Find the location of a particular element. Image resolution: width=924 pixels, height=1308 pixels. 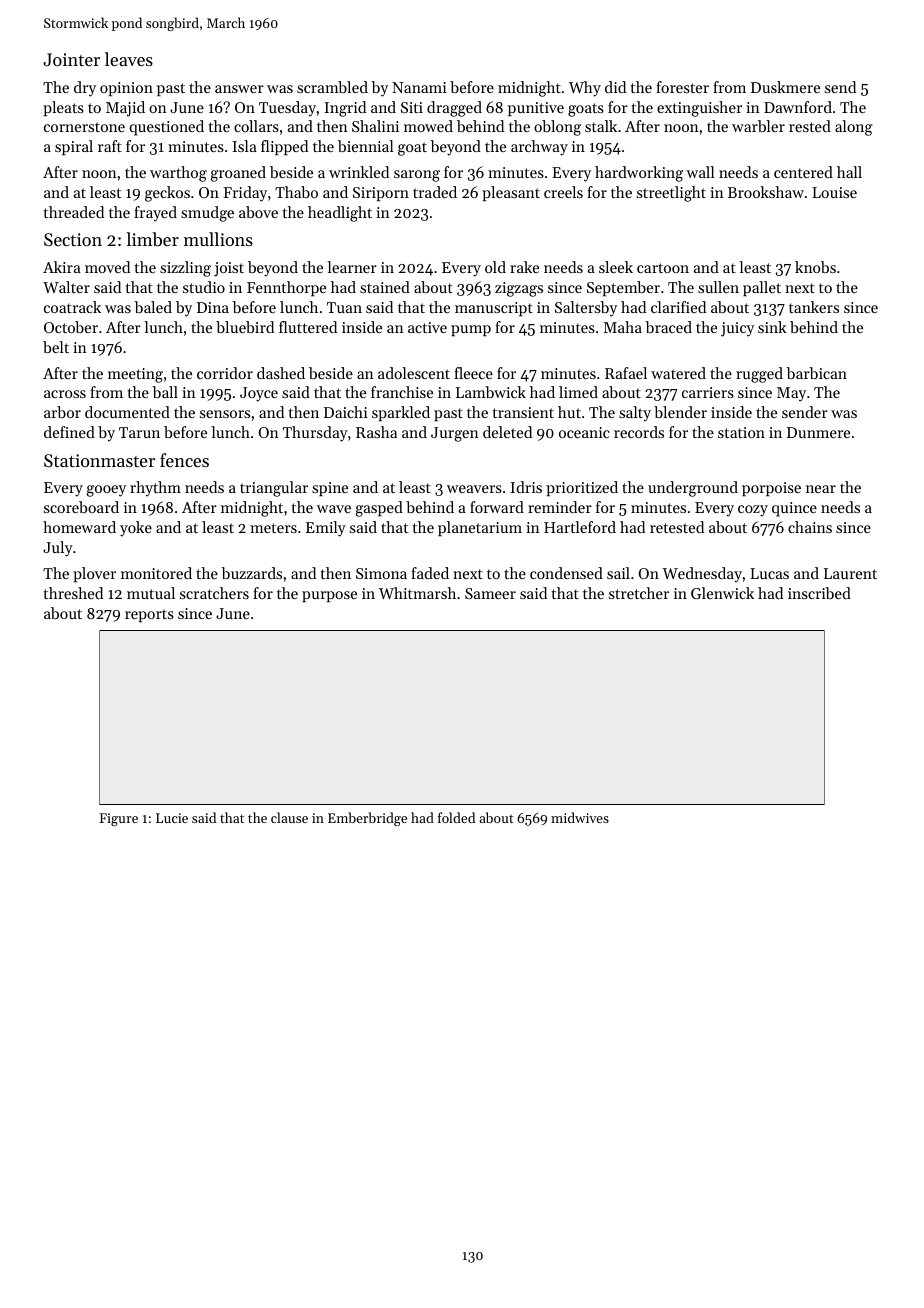

dragged is located at coordinates (454, 109).
